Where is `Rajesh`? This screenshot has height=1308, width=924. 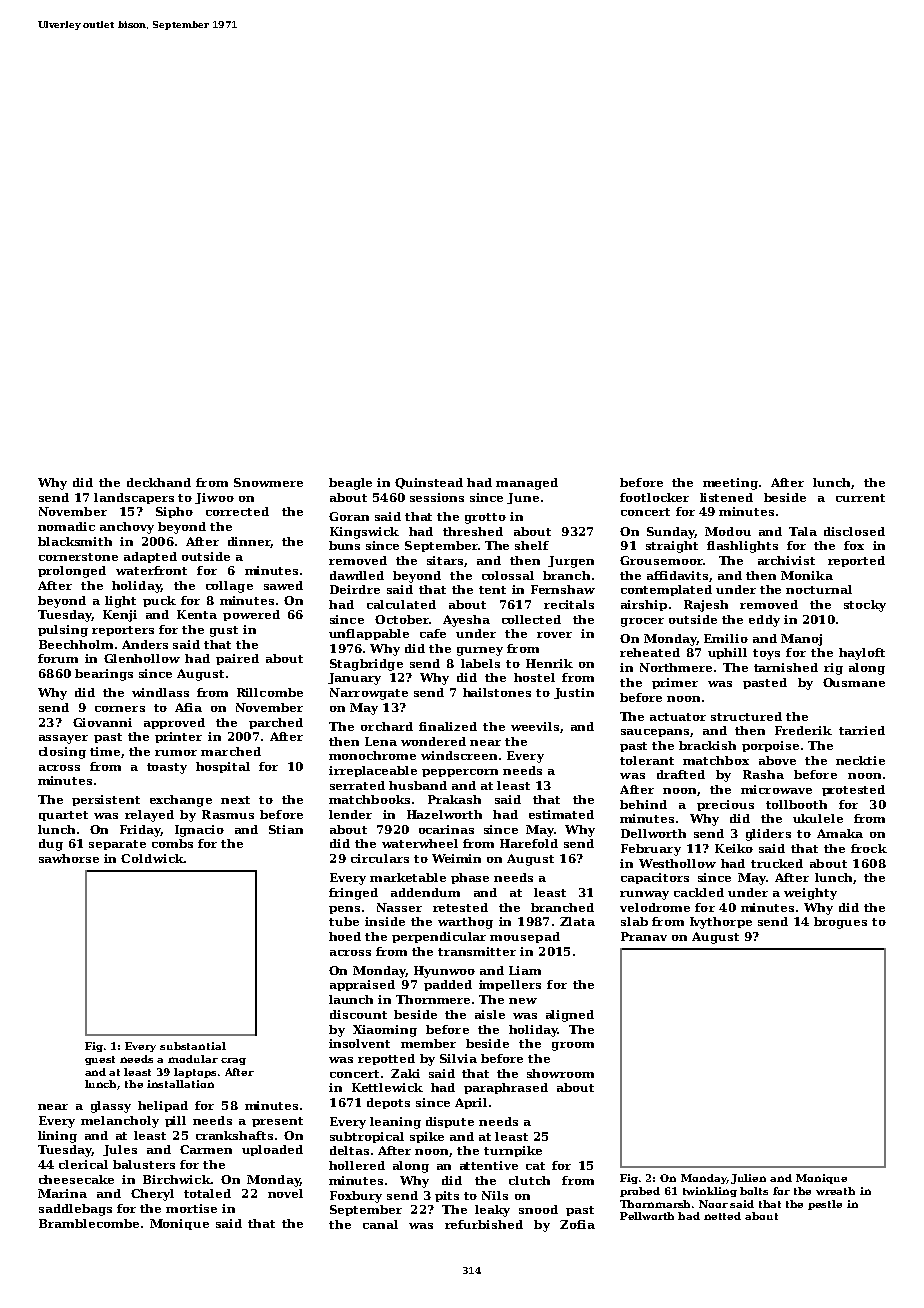 Rajesh is located at coordinates (706, 606).
